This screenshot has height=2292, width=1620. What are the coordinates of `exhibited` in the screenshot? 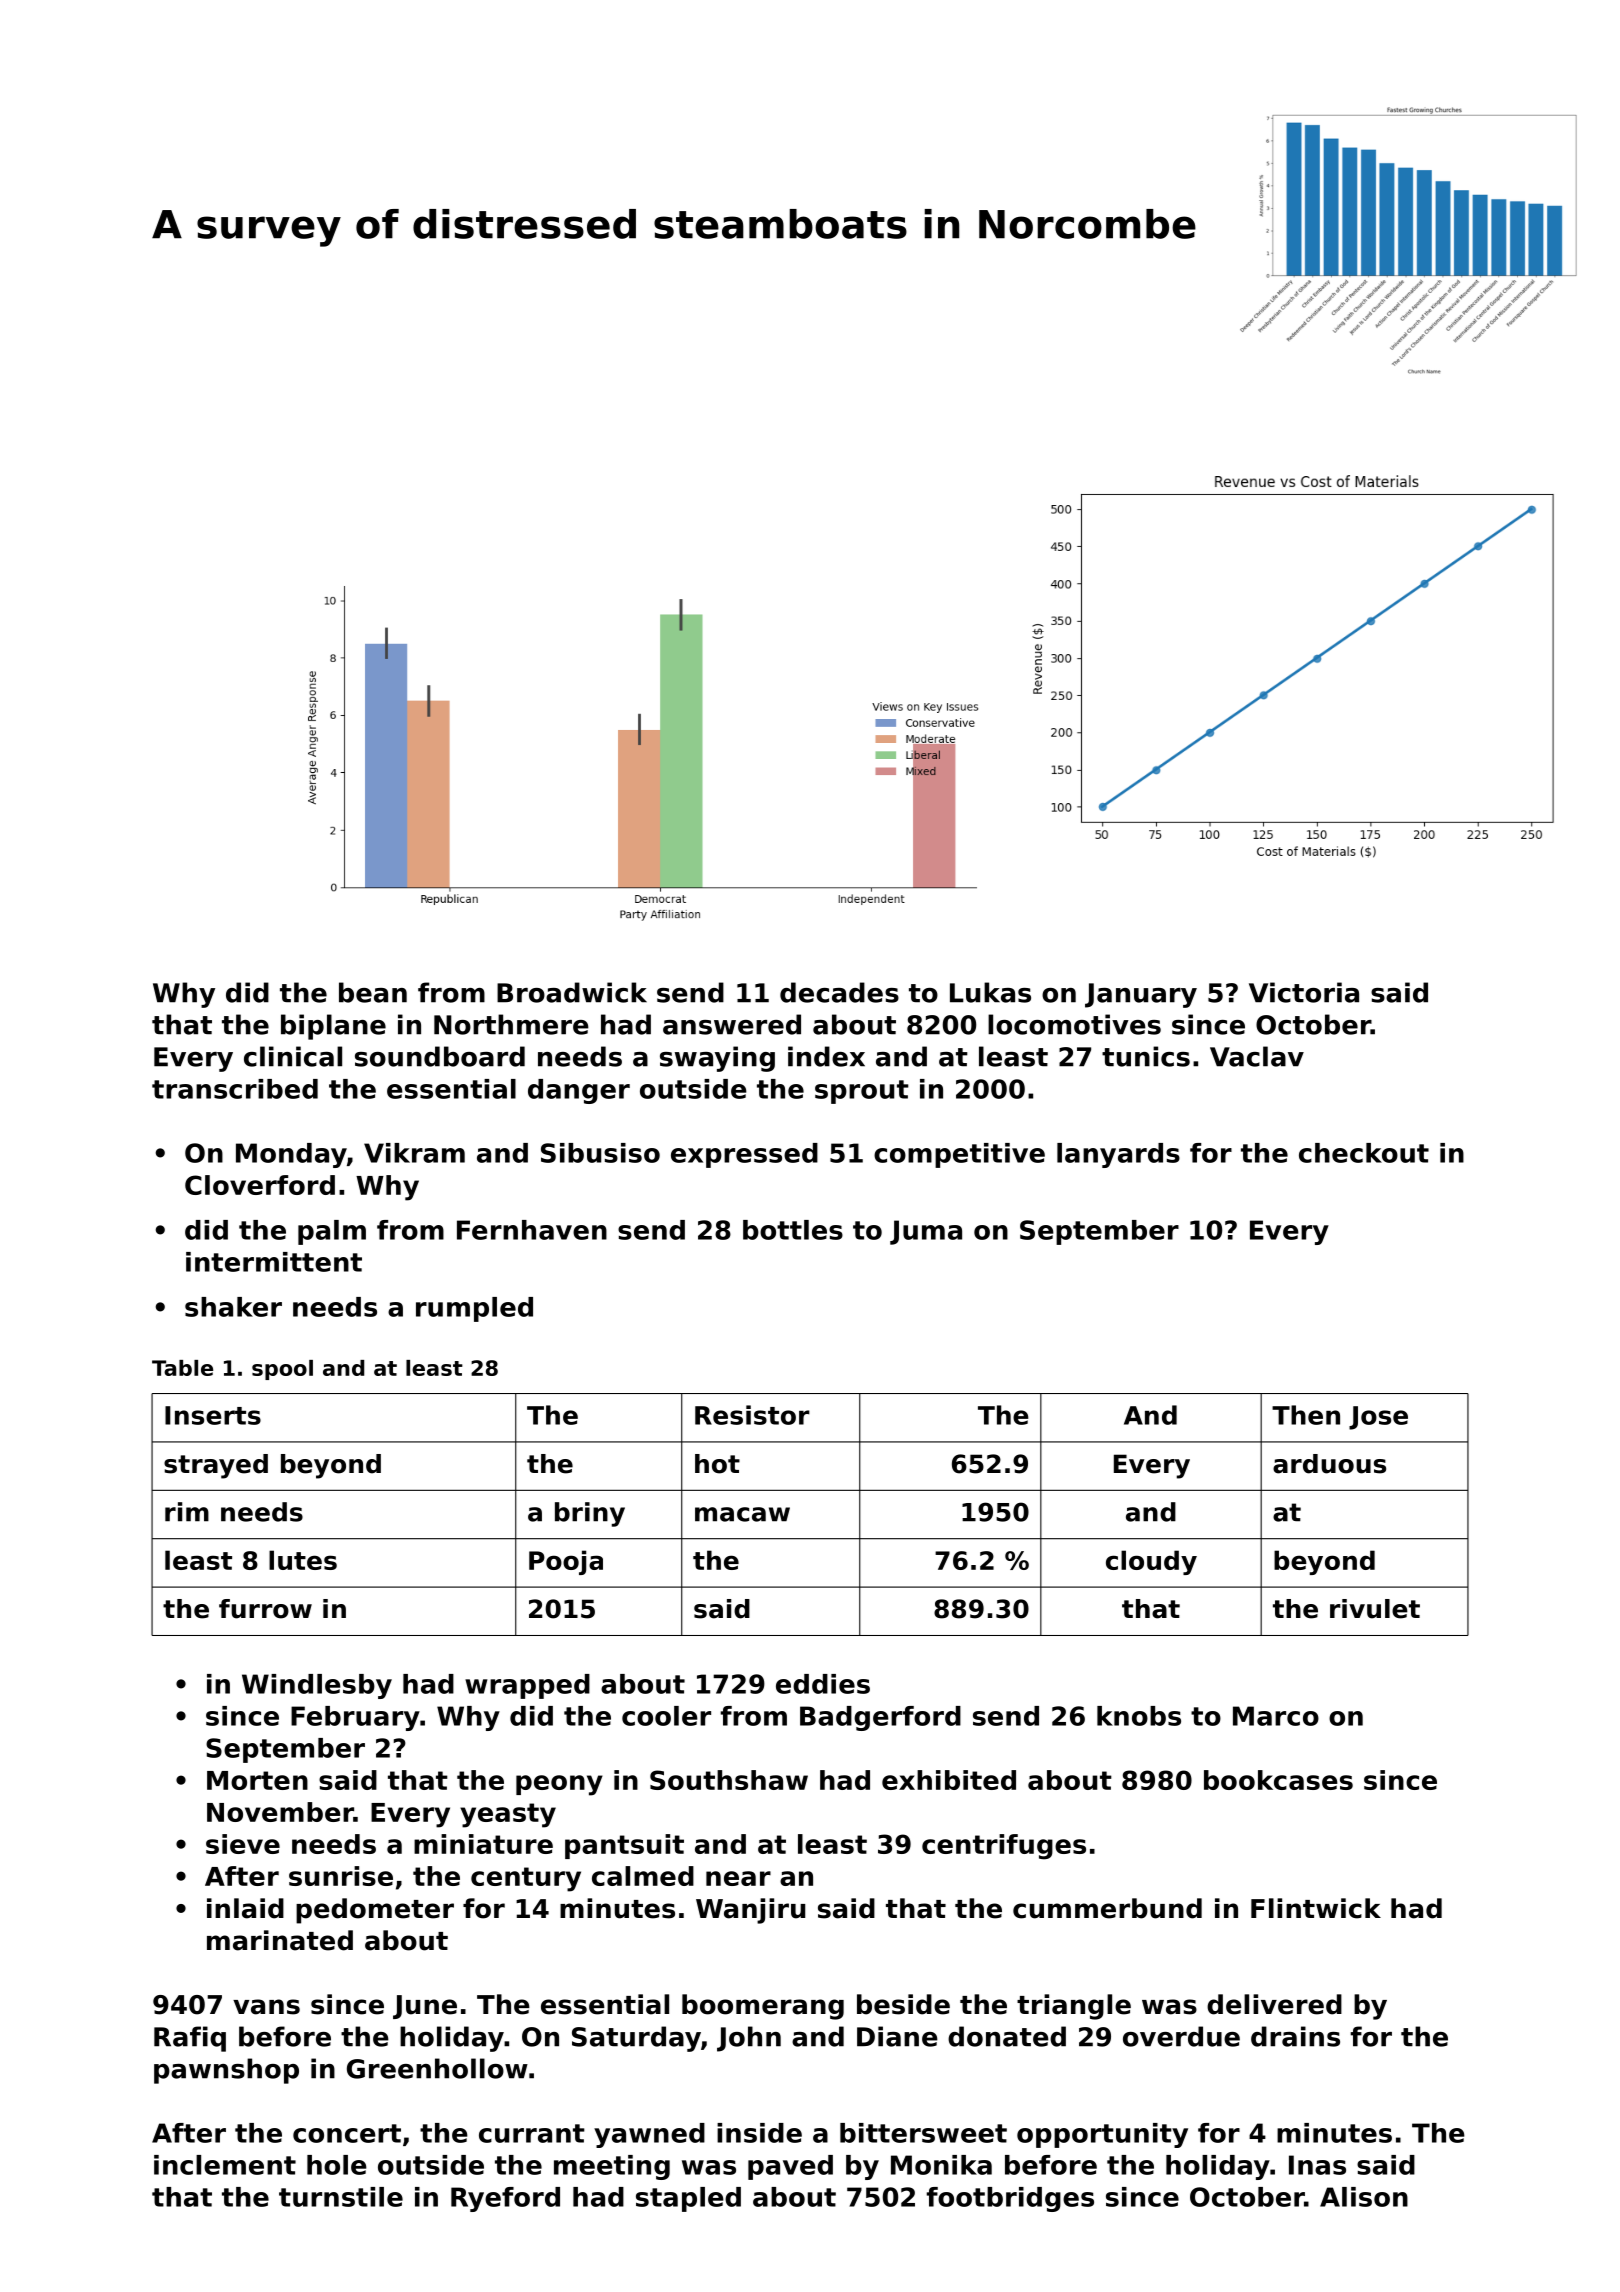 It's located at (949, 1780).
